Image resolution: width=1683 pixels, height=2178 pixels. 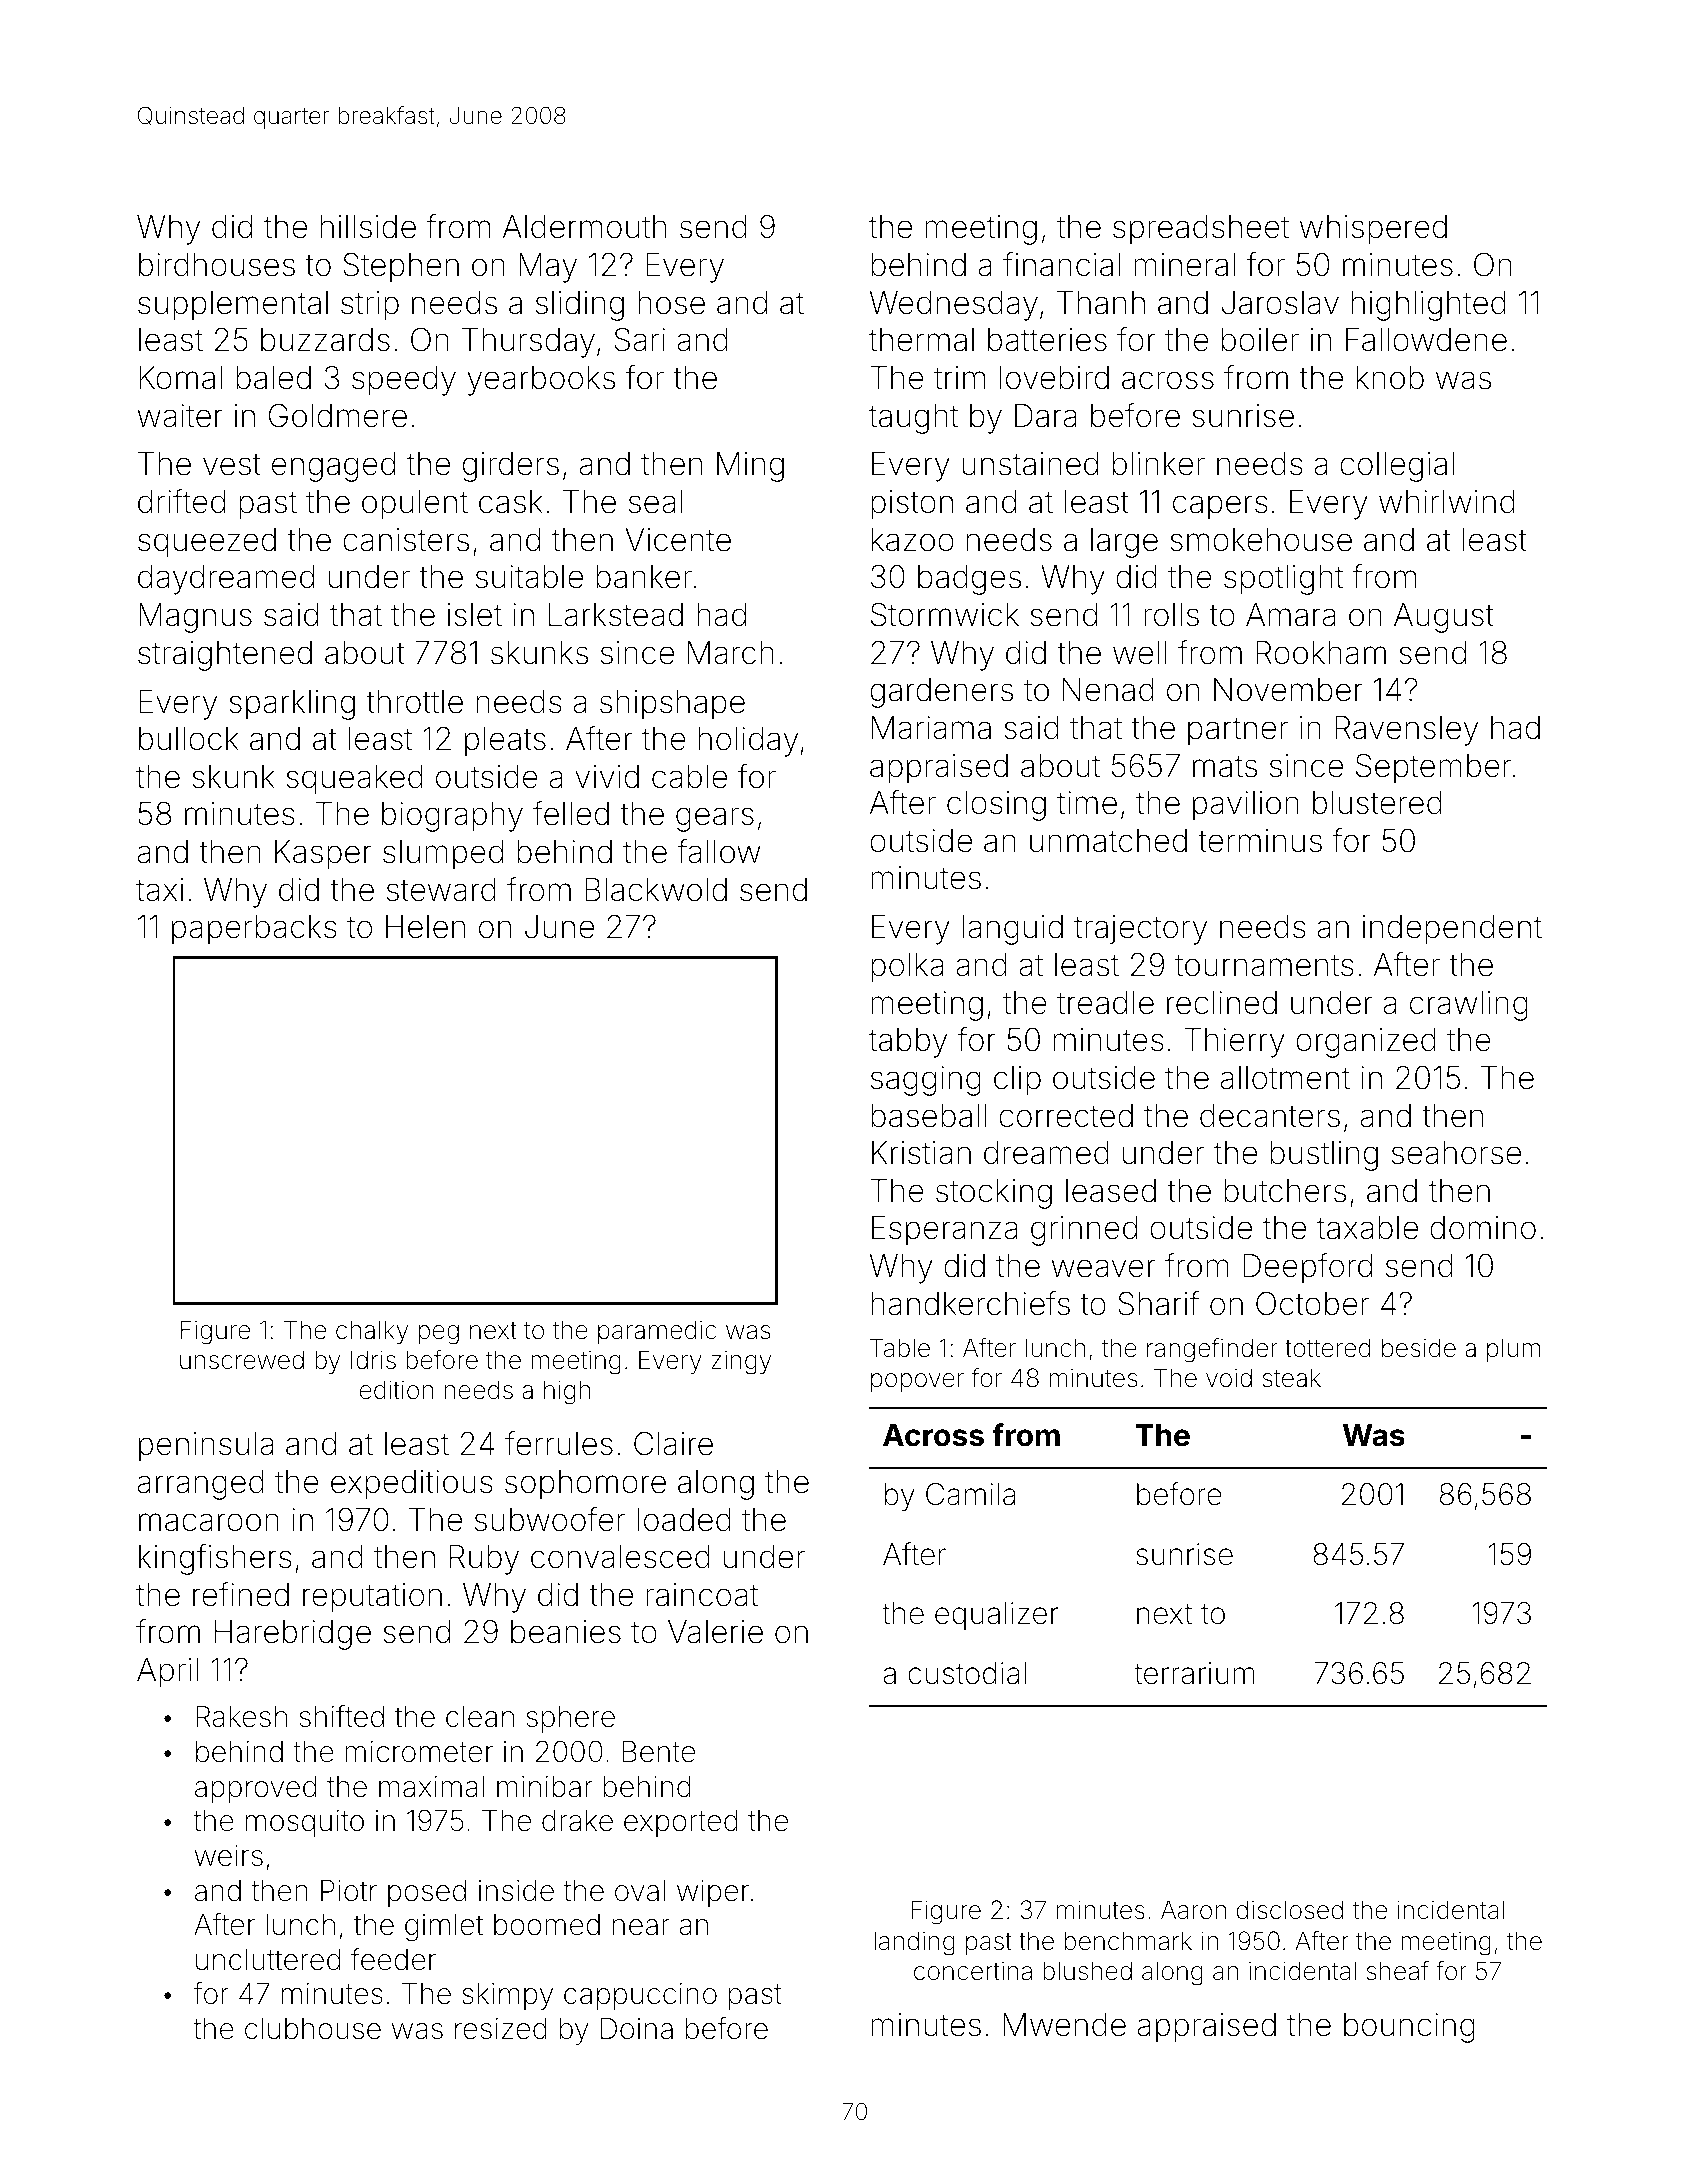 I want to click on opulent, so click(x=415, y=505).
